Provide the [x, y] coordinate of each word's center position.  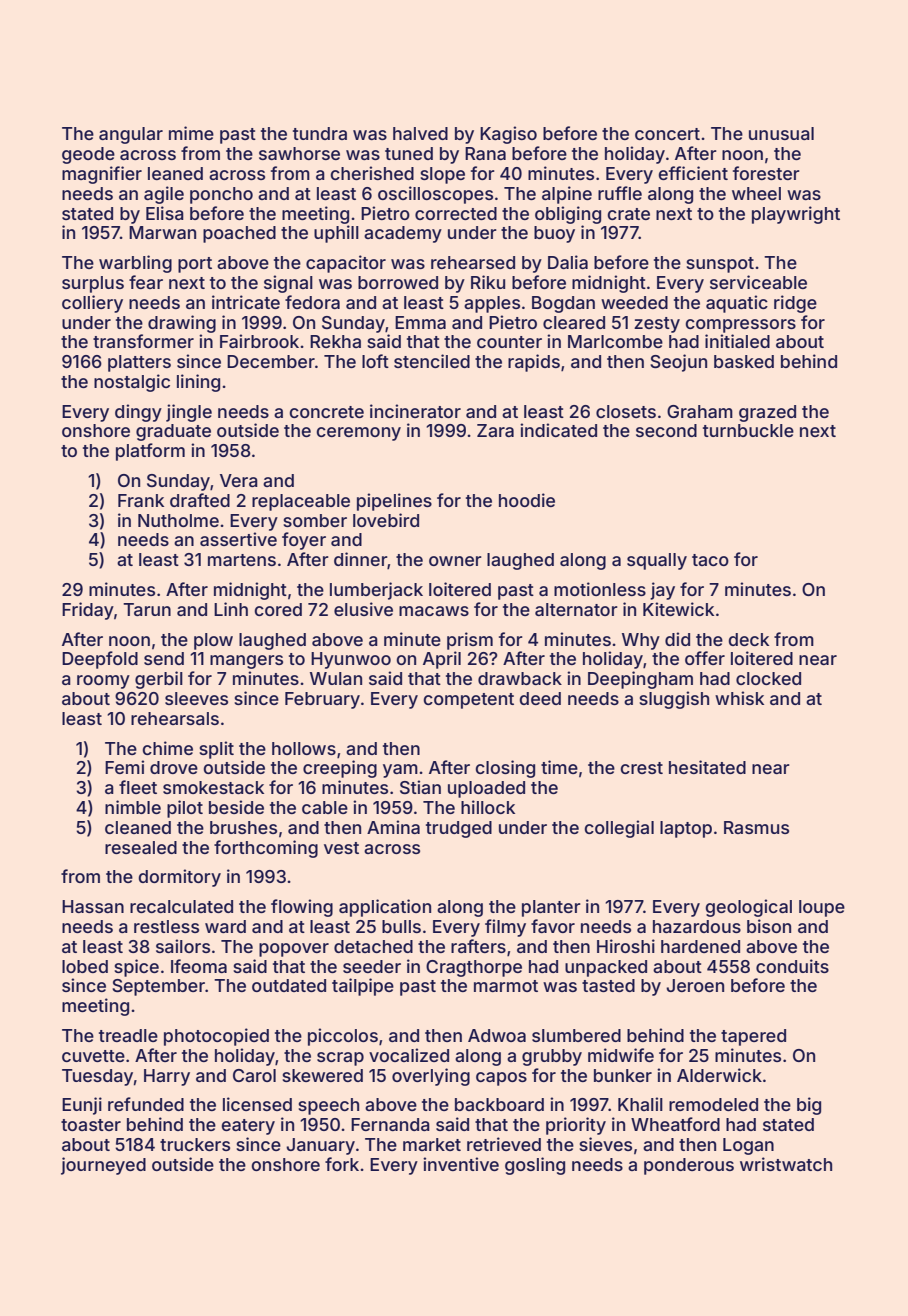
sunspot [720, 265]
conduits [792, 966]
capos [501, 1079]
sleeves [196, 698]
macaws [434, 611]
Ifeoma [199, 966]
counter [509, 342]
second [666, 430]
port [195, 265]
